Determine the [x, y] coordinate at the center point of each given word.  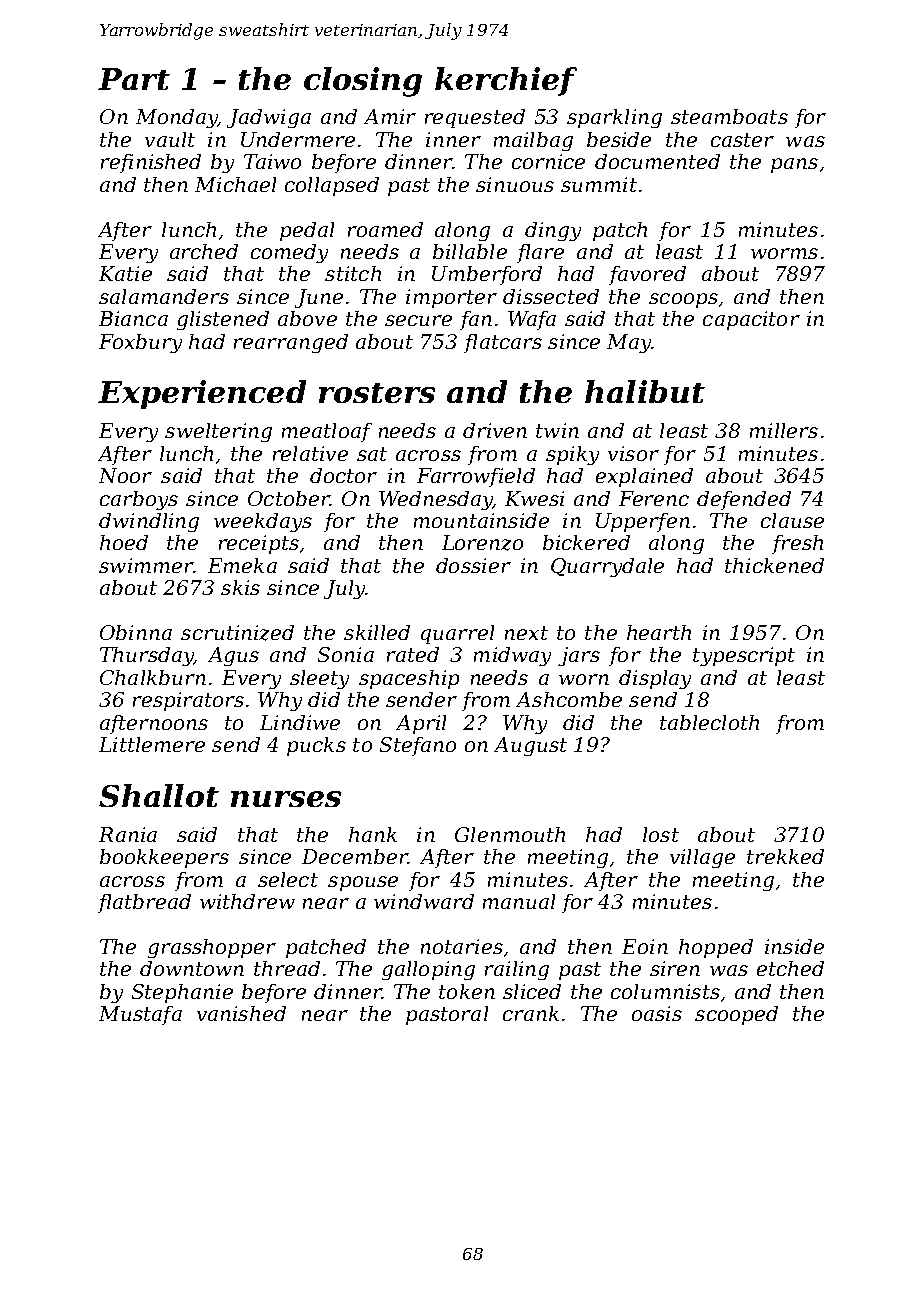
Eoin [645, 946]
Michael [235, 184]
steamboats [729, 116]
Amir [390, 116]
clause [792, 520]
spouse [363, 883]
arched [204, 251]
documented [657, 161]
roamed [385, 229]
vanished [241, 1013]
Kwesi [534, 498]
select [288, 879]
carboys [139, 500]
